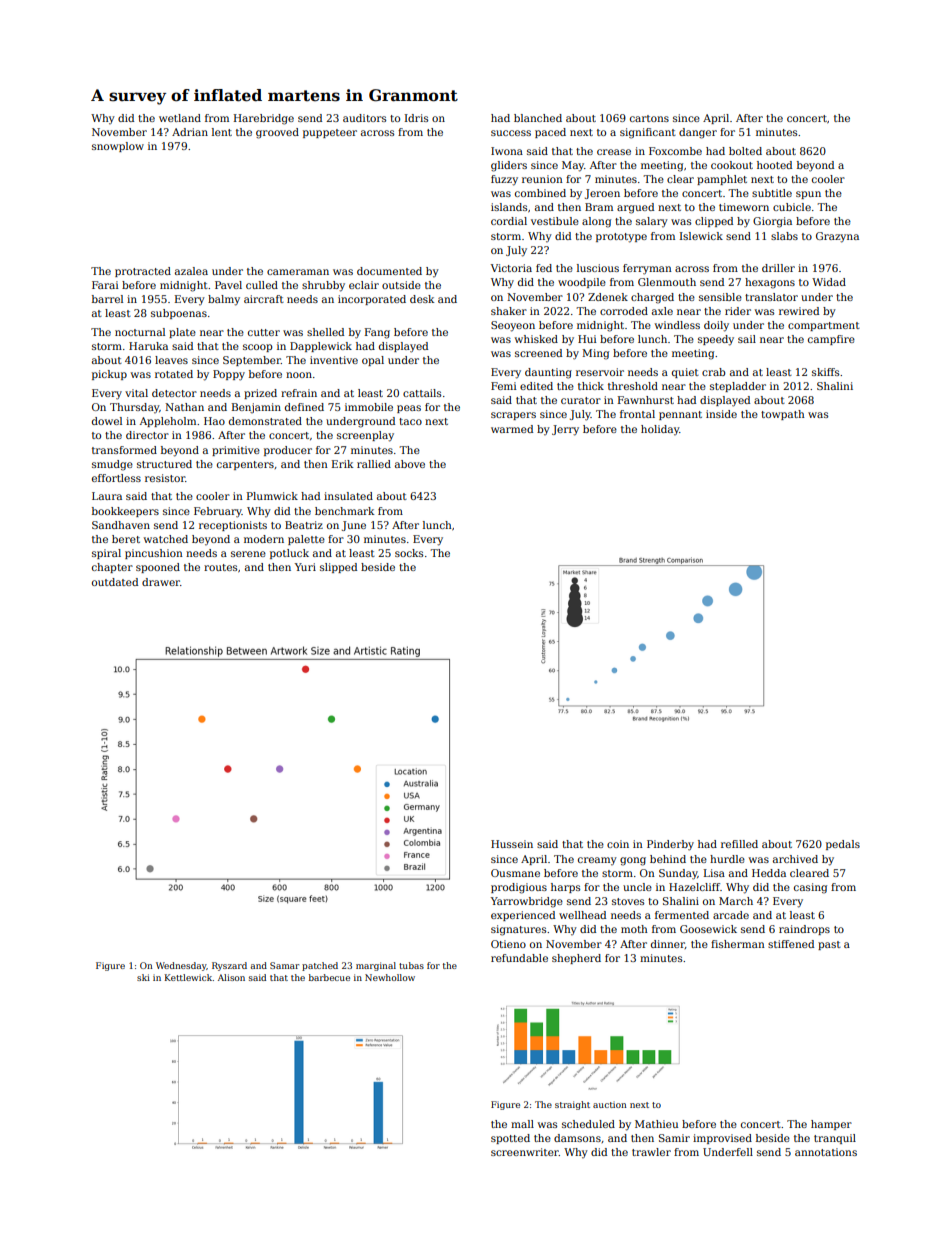 The height and width of the screenshot is (1233, 952). Describe the element at coordinates (810, 888) in the screenshot. I see `casing` at that location.
